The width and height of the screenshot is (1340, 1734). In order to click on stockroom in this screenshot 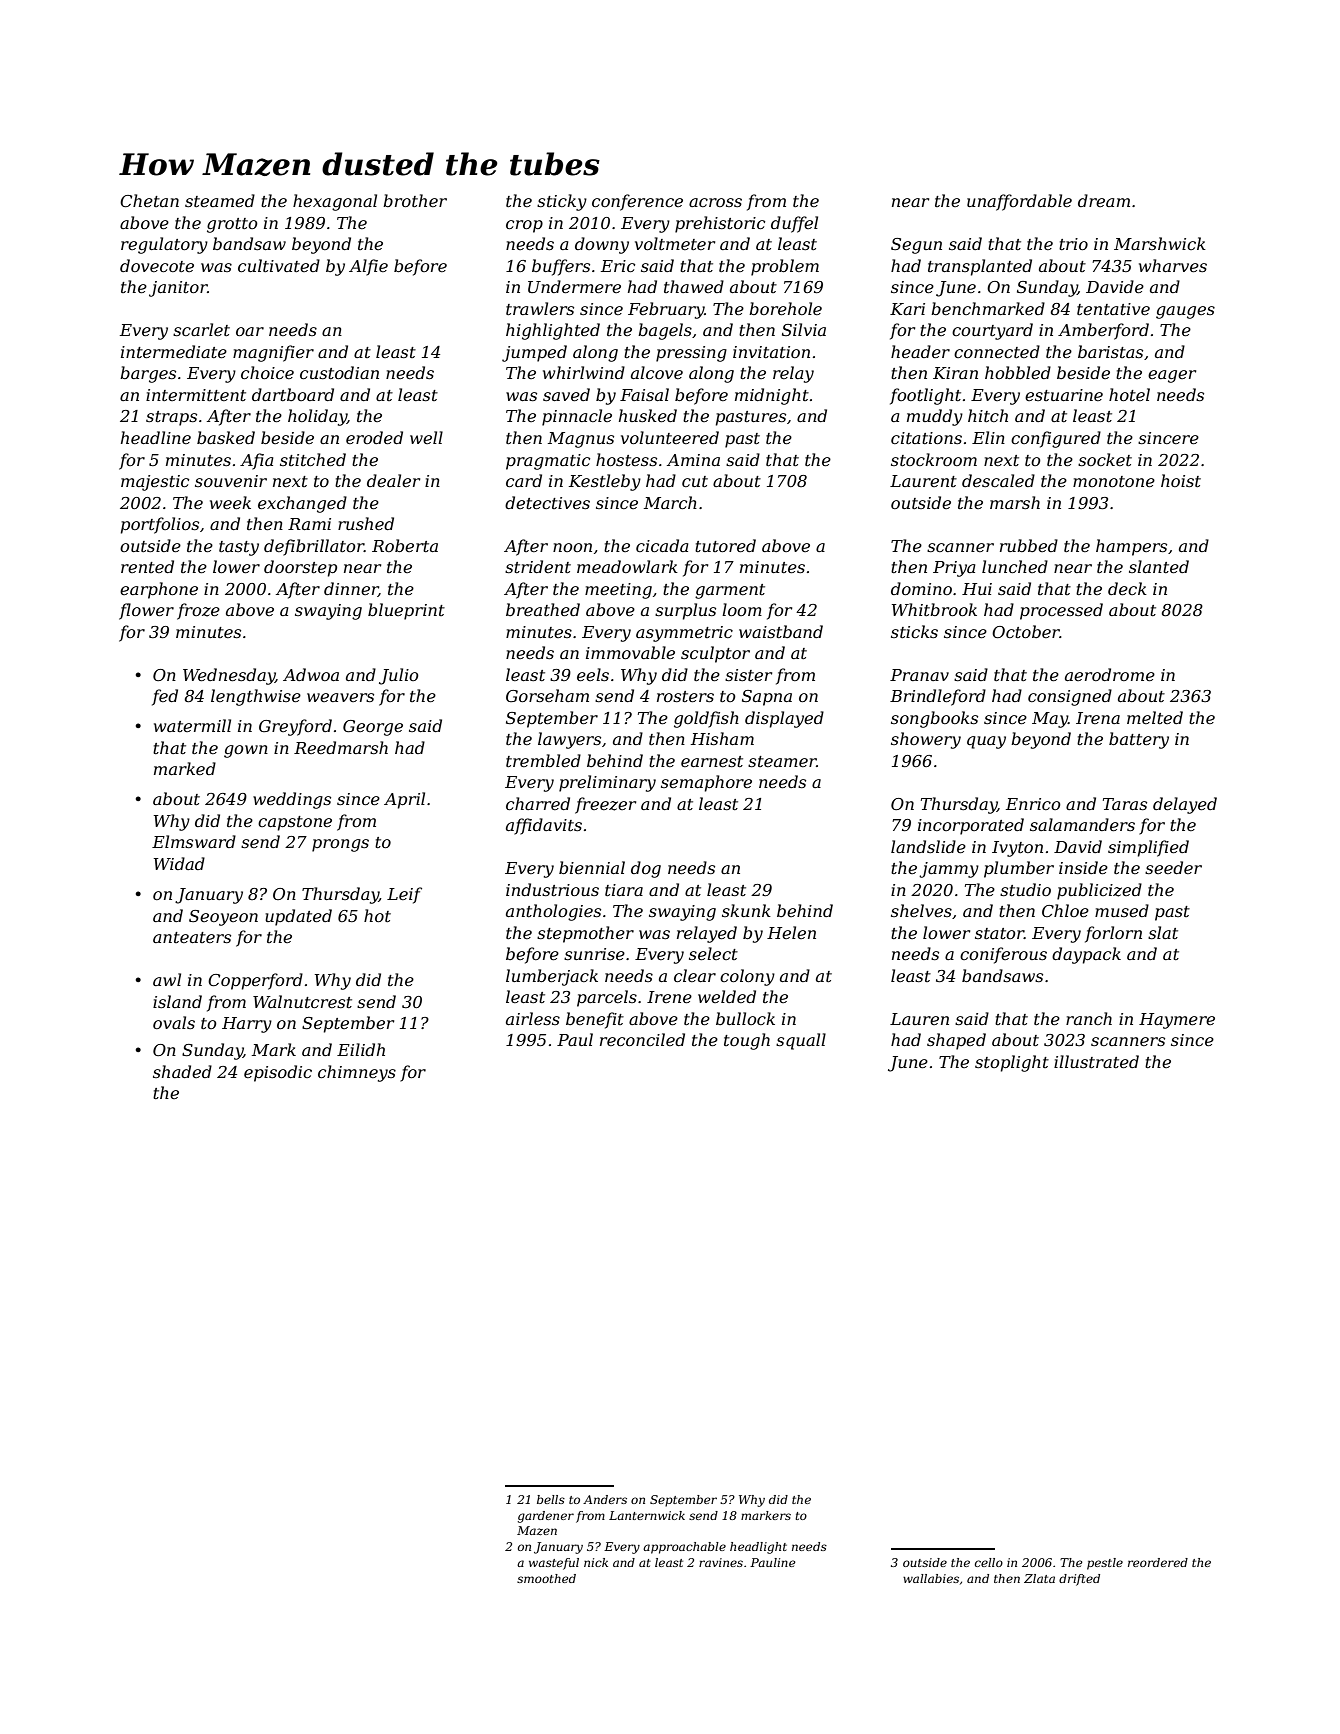, I will do `click(934, 459)`.
